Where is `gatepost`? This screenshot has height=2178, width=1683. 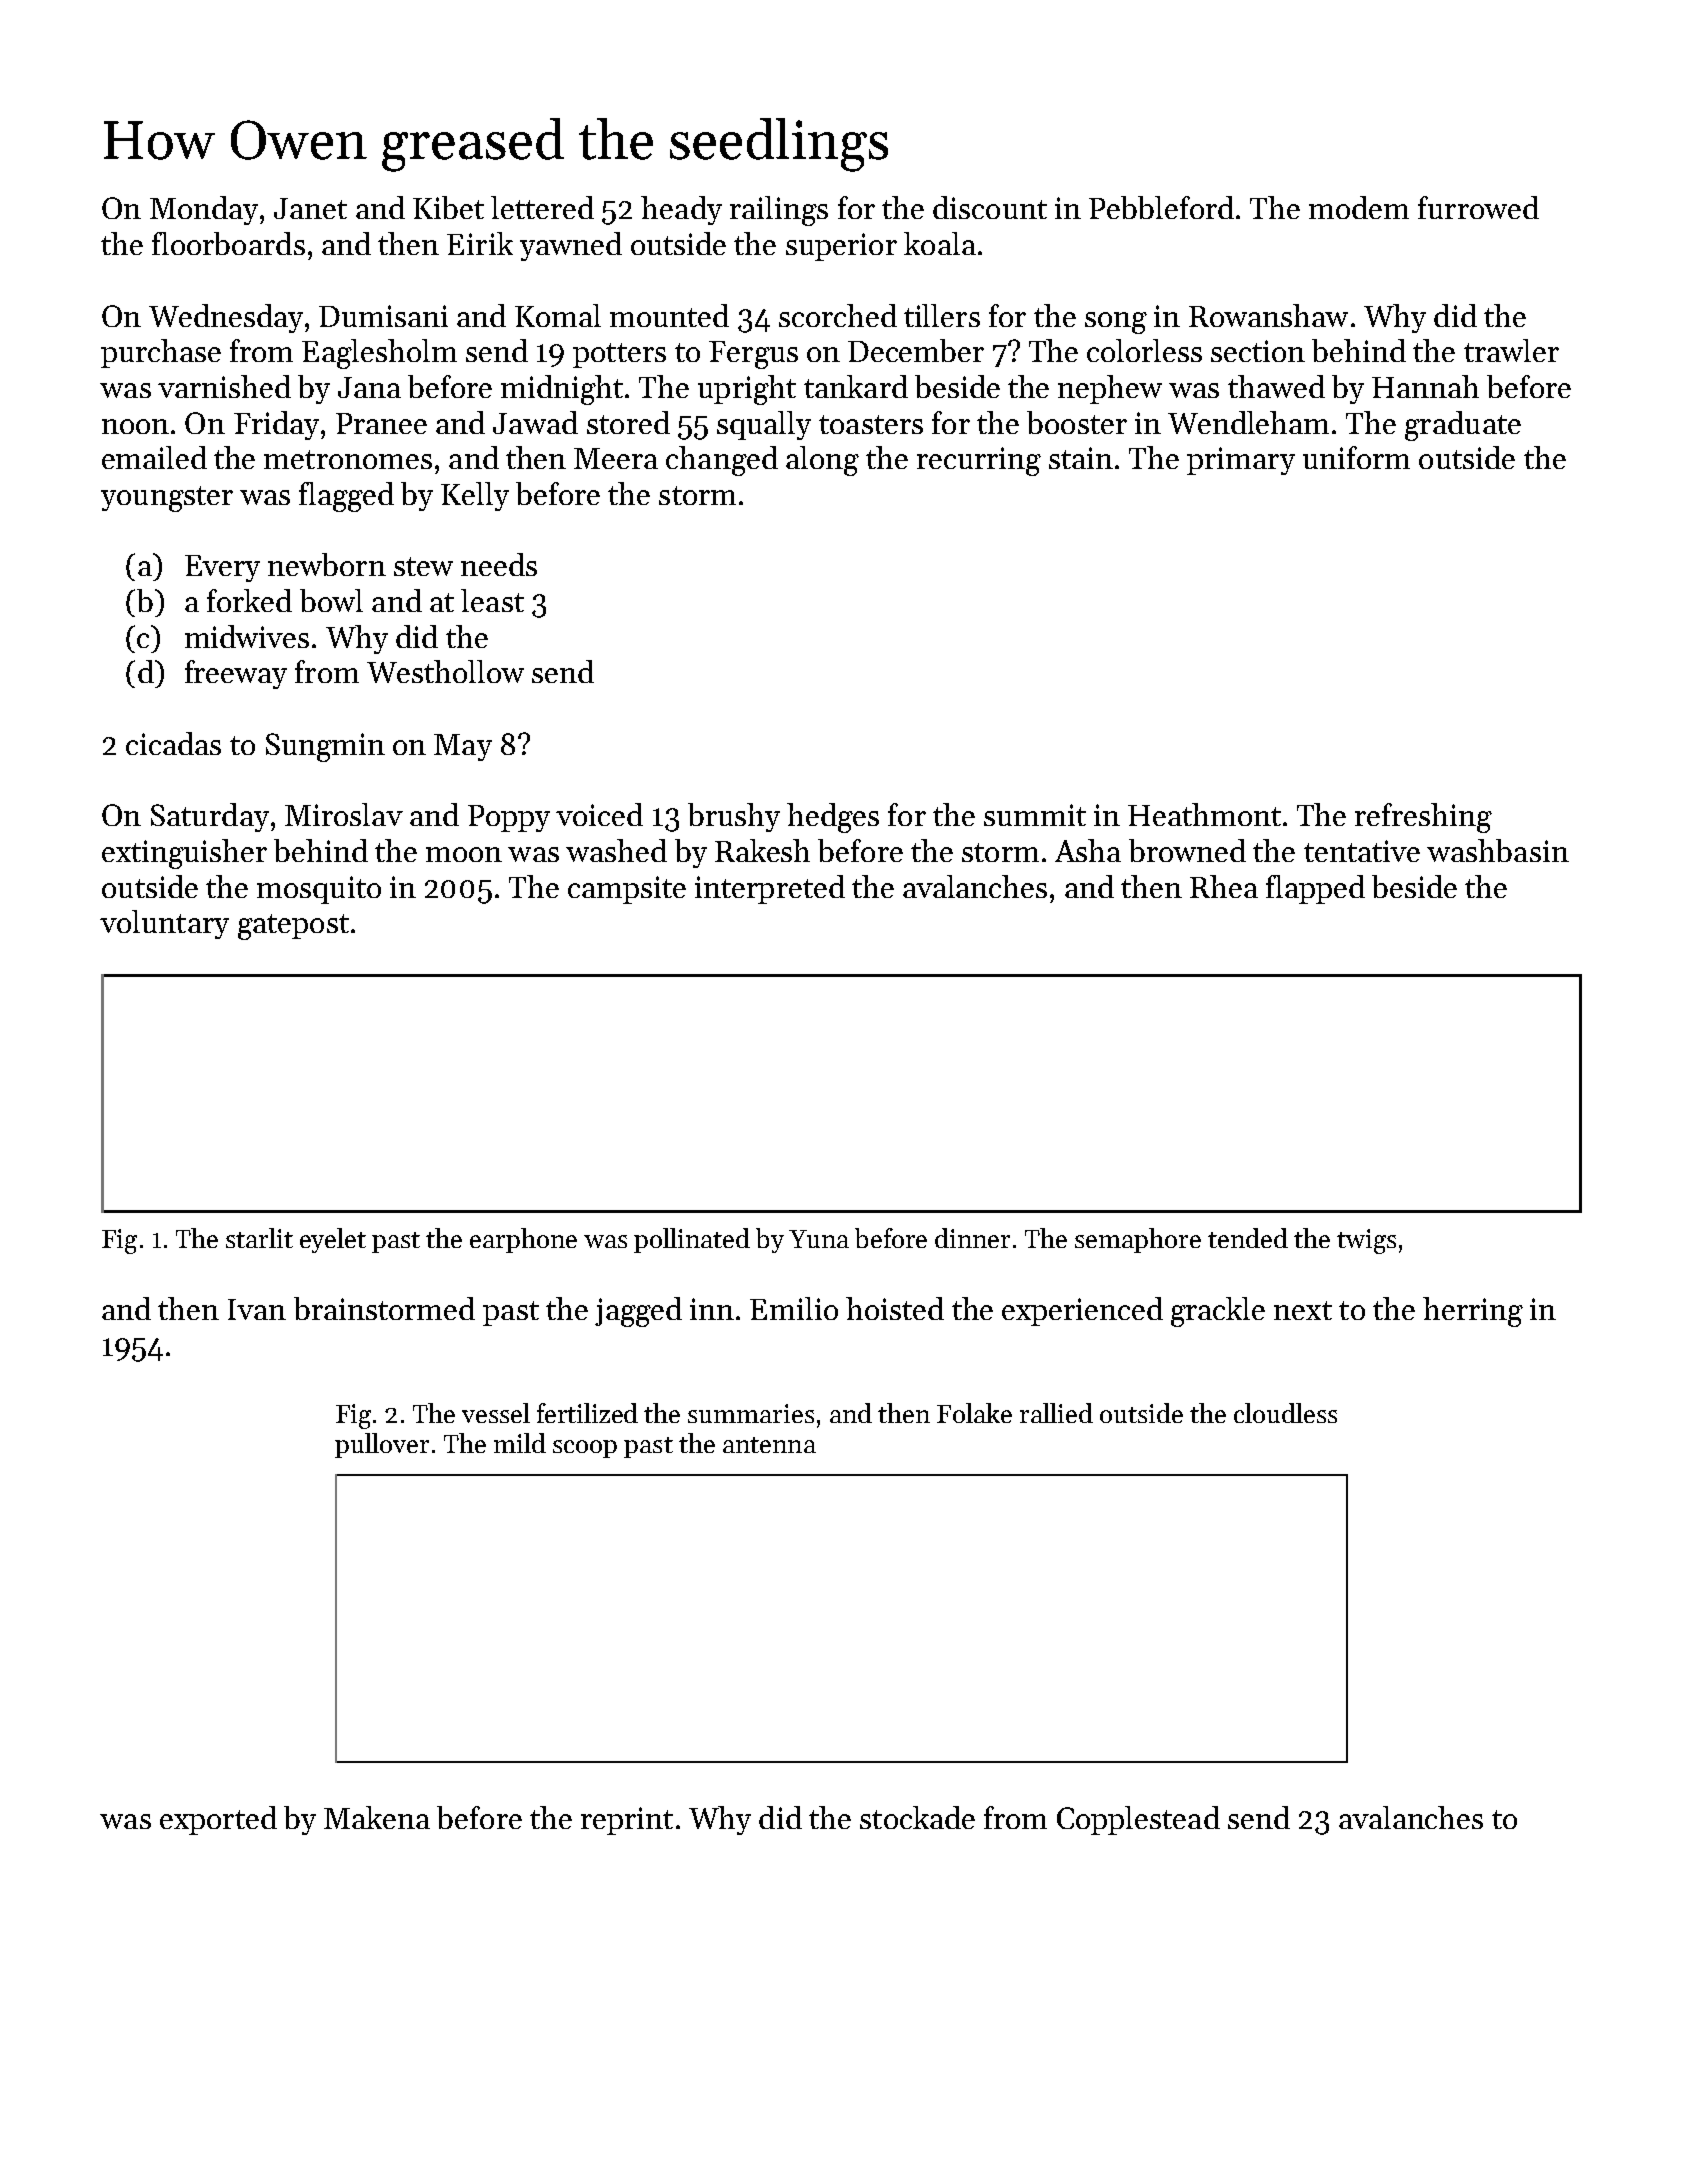
gatepost is located at coordinates (293, 927).
